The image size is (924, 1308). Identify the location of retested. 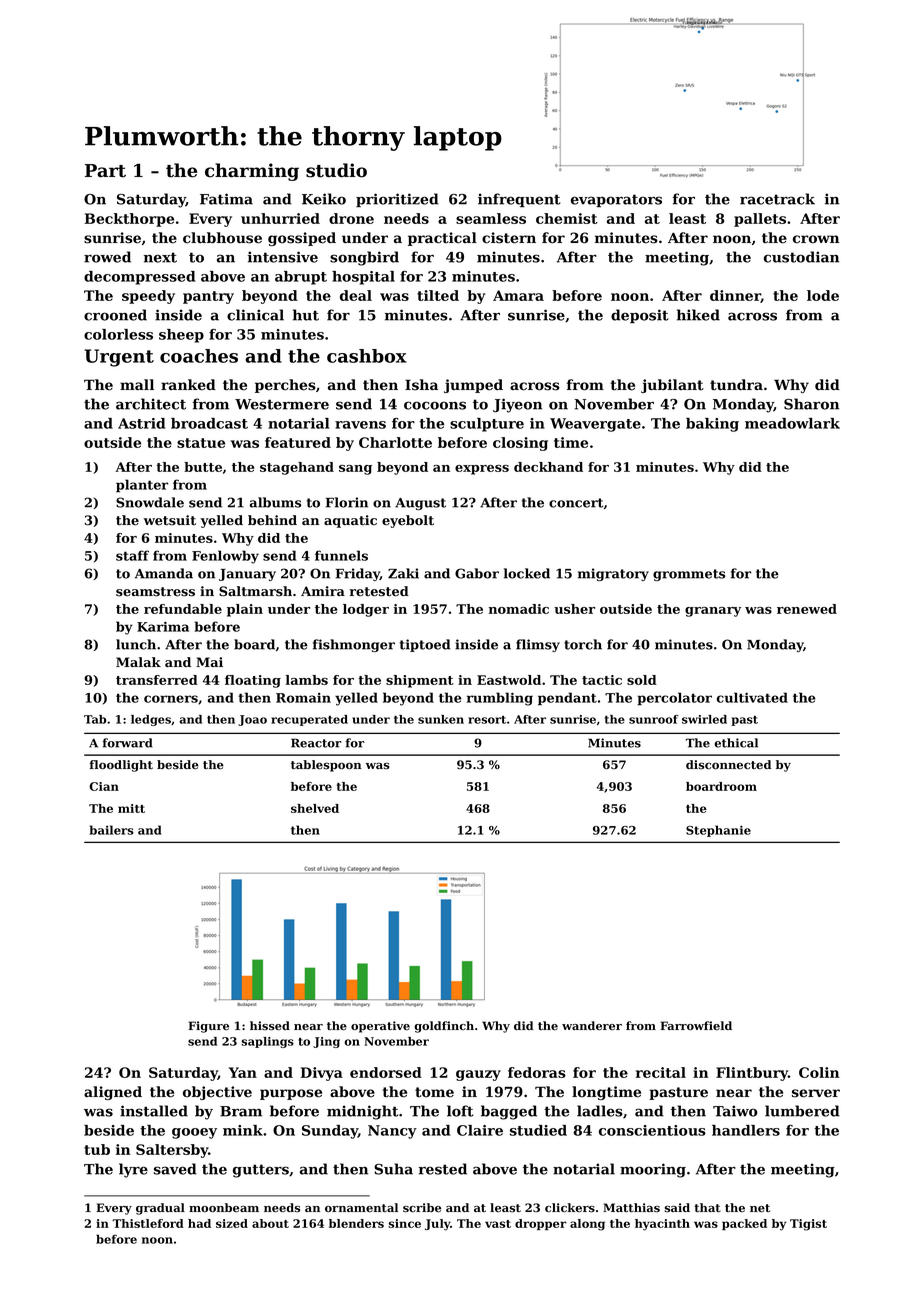
(379, 591).
